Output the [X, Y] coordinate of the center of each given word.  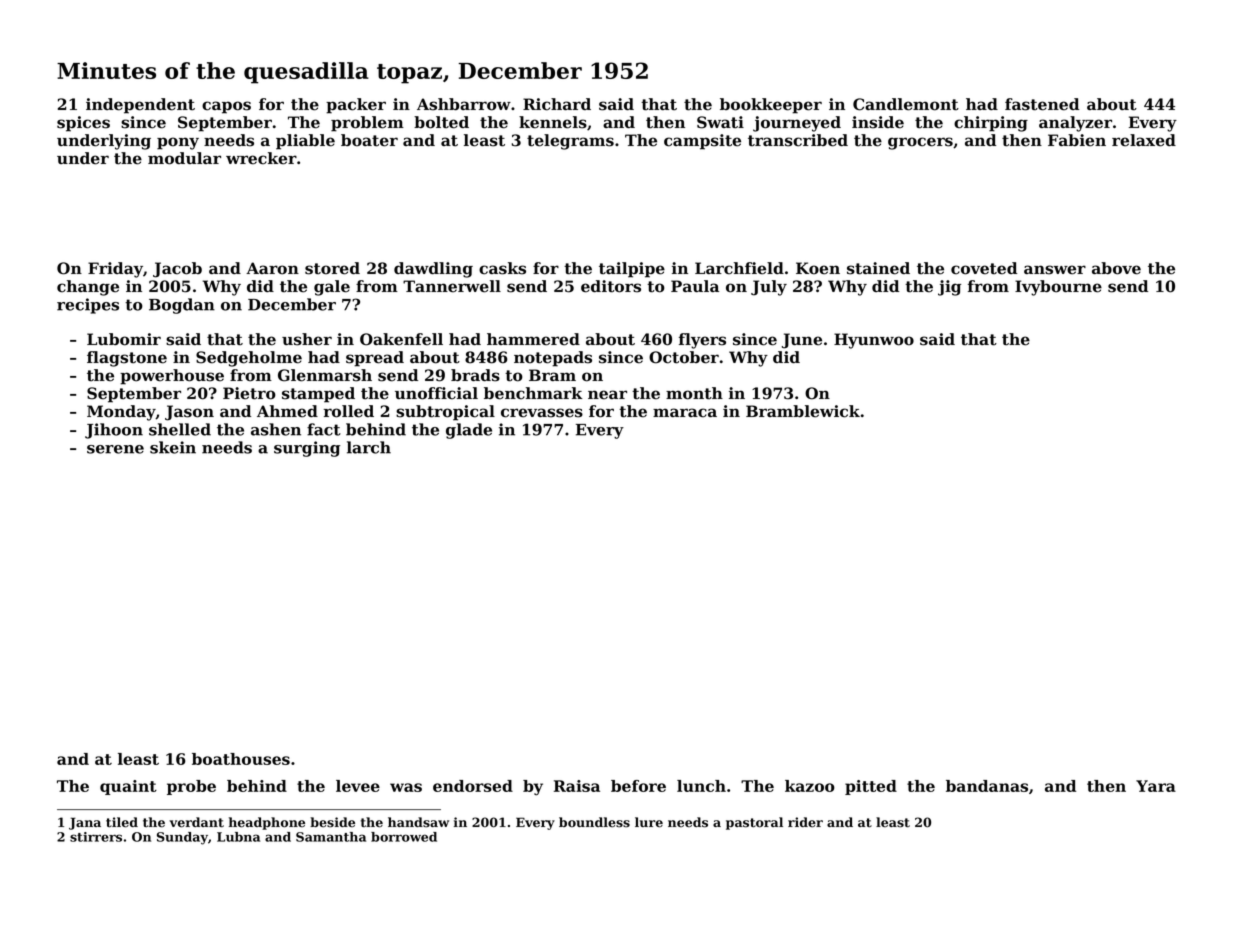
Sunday [182, 838]
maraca [685, 413]
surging [307, 449]
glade [469, 431]
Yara [1156, 786]
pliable [305, 142]
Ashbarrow [464, 104]
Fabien [1077, 140]
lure [649, 822]
